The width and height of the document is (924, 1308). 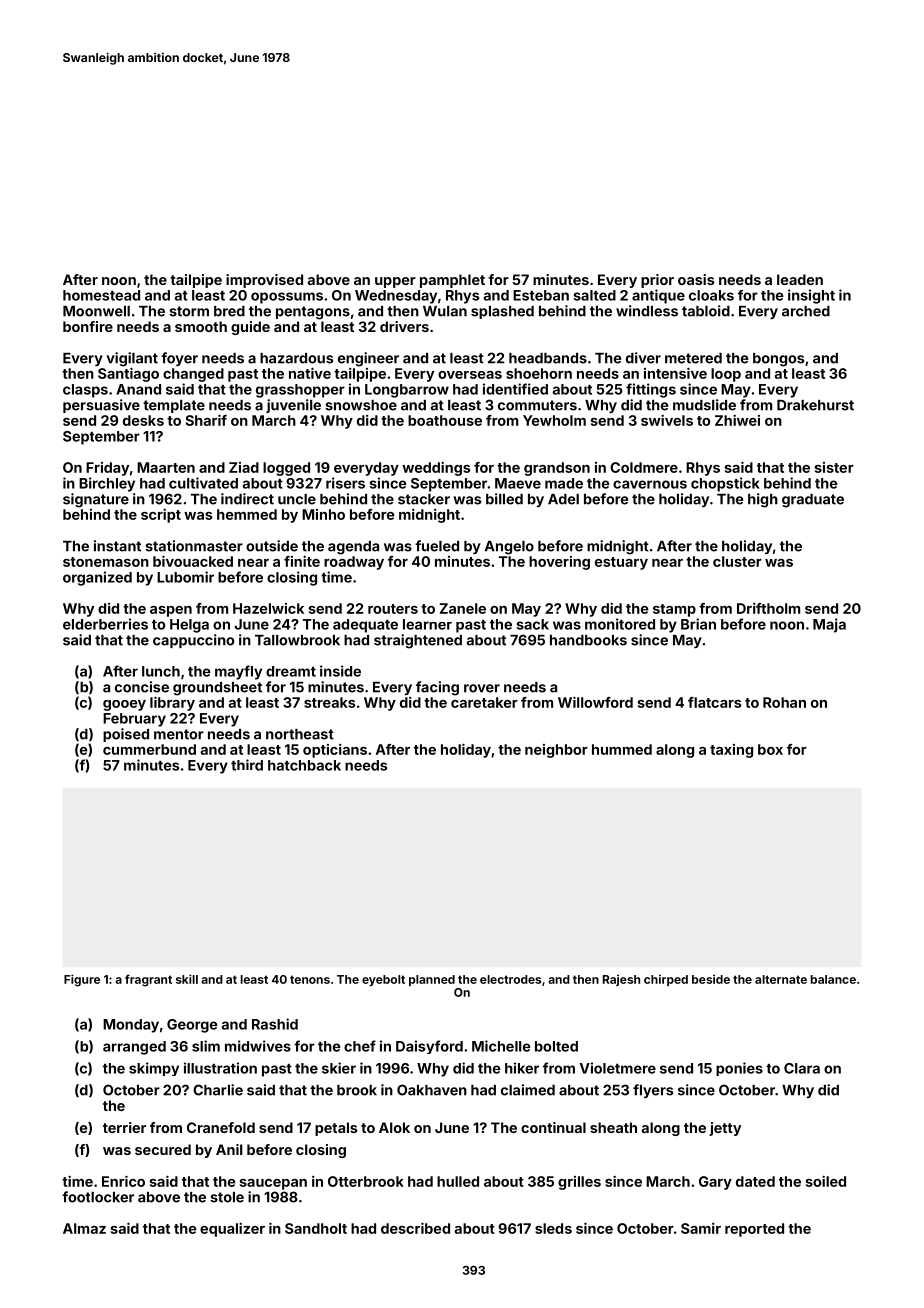 What do you see at coordinates (244, 467) in the document?
I see `Ziad` at bounding box center [244, 467].
